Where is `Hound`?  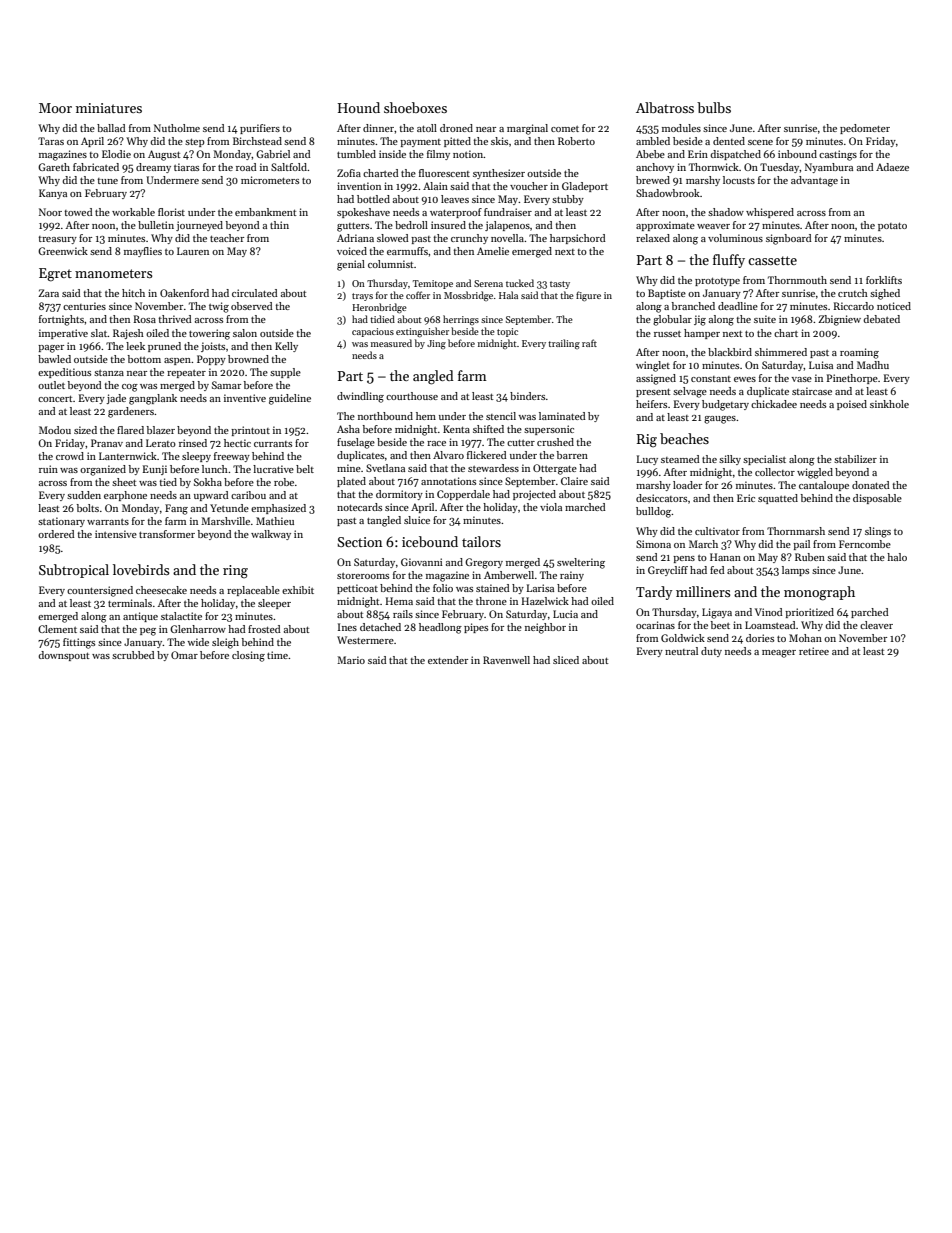
Hound is located at coordinates (359, 107).
